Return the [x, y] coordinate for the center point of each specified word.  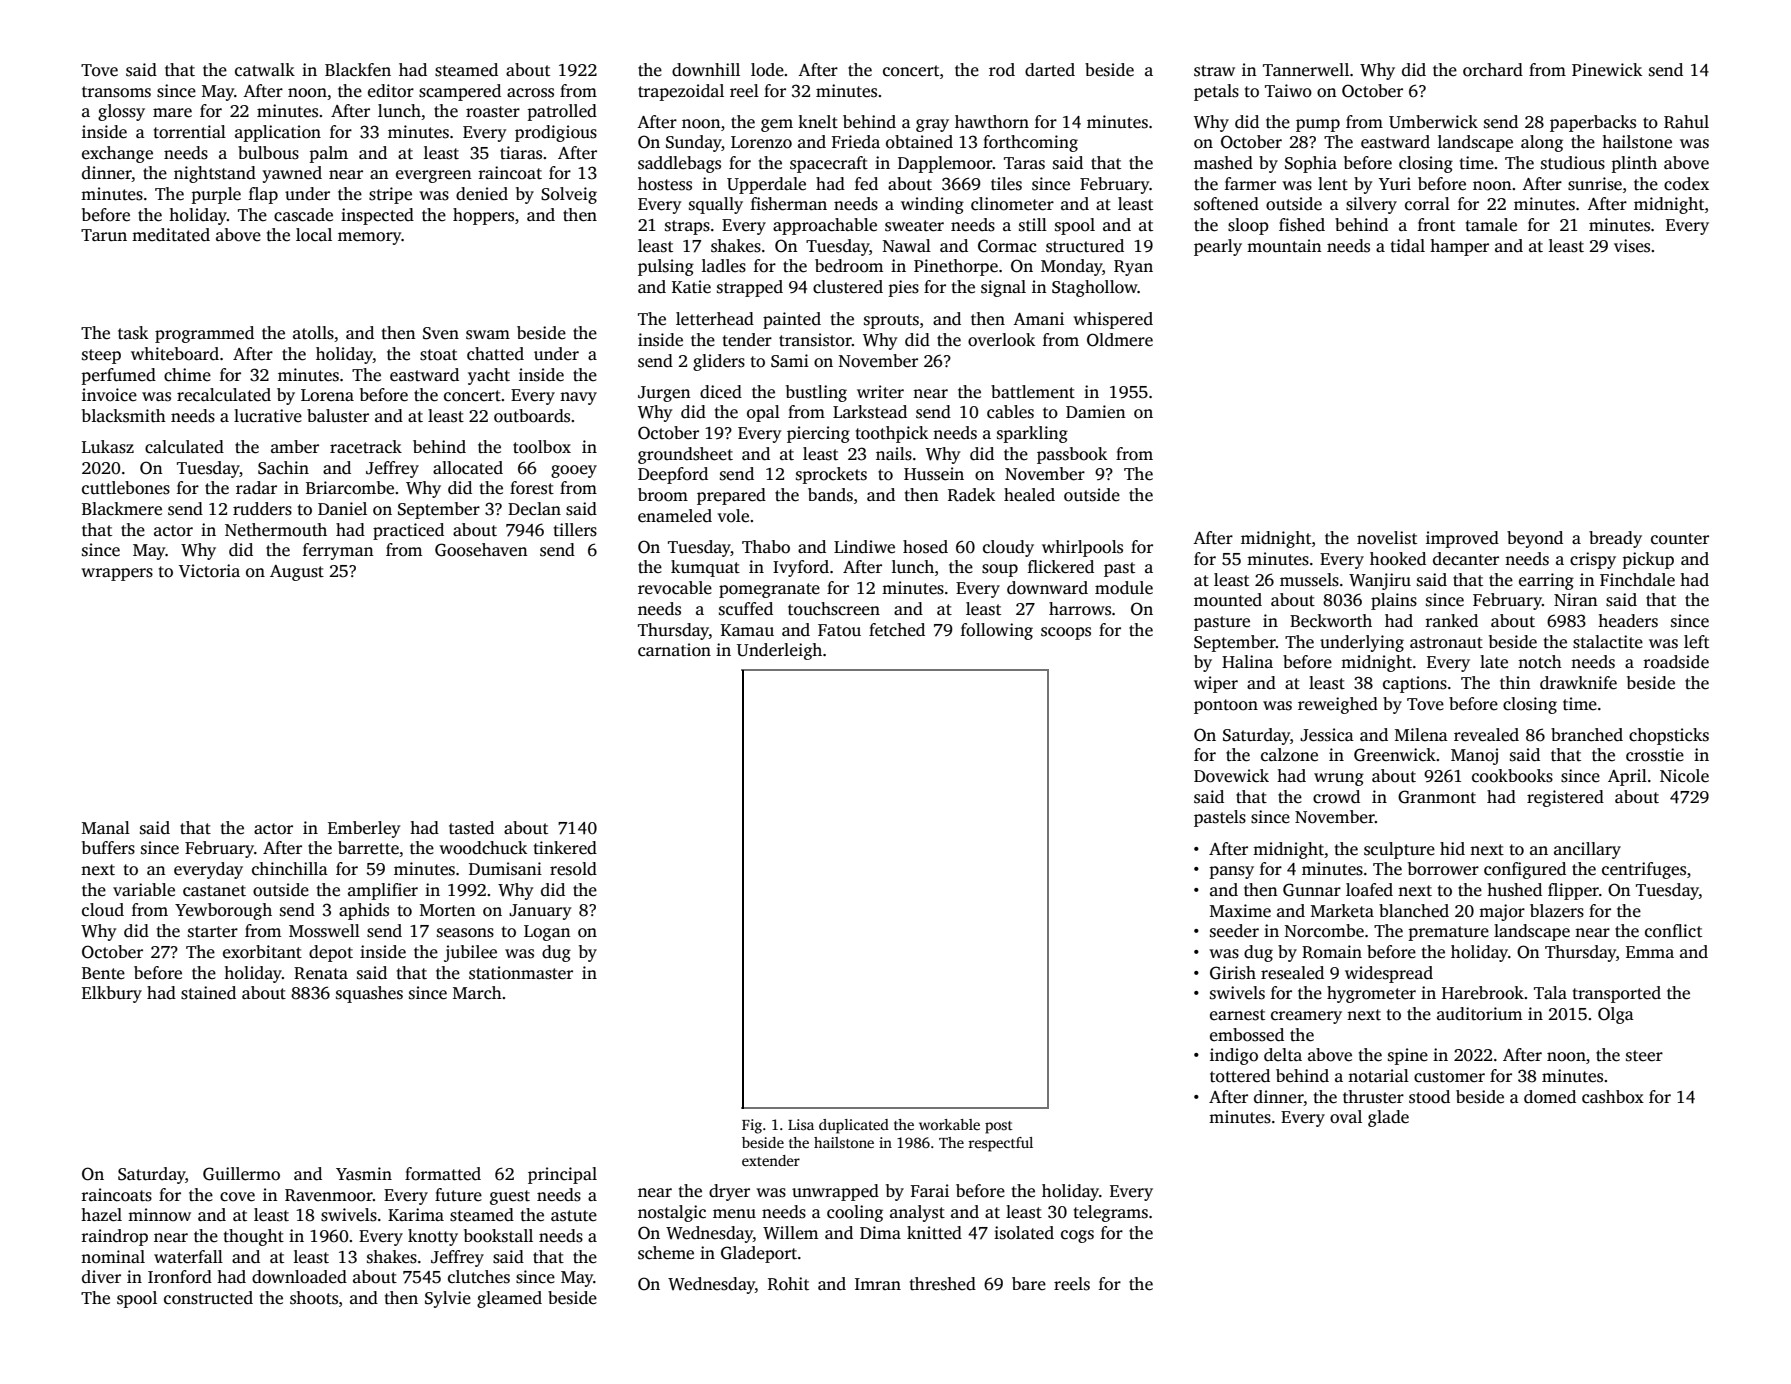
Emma [1650, 952]
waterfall [188, 1257]
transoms [116, 92]
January [540, 912]
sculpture [1399, 850]
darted [1050, 70]
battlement [1033, 392]
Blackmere [122, 509]
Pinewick [1607, 70]
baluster [338, 416]
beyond [1535, 539]
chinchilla [290, 869]
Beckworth [1331, 621]
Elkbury [112, 994]
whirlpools [1082, 548]
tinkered [565, 848]
